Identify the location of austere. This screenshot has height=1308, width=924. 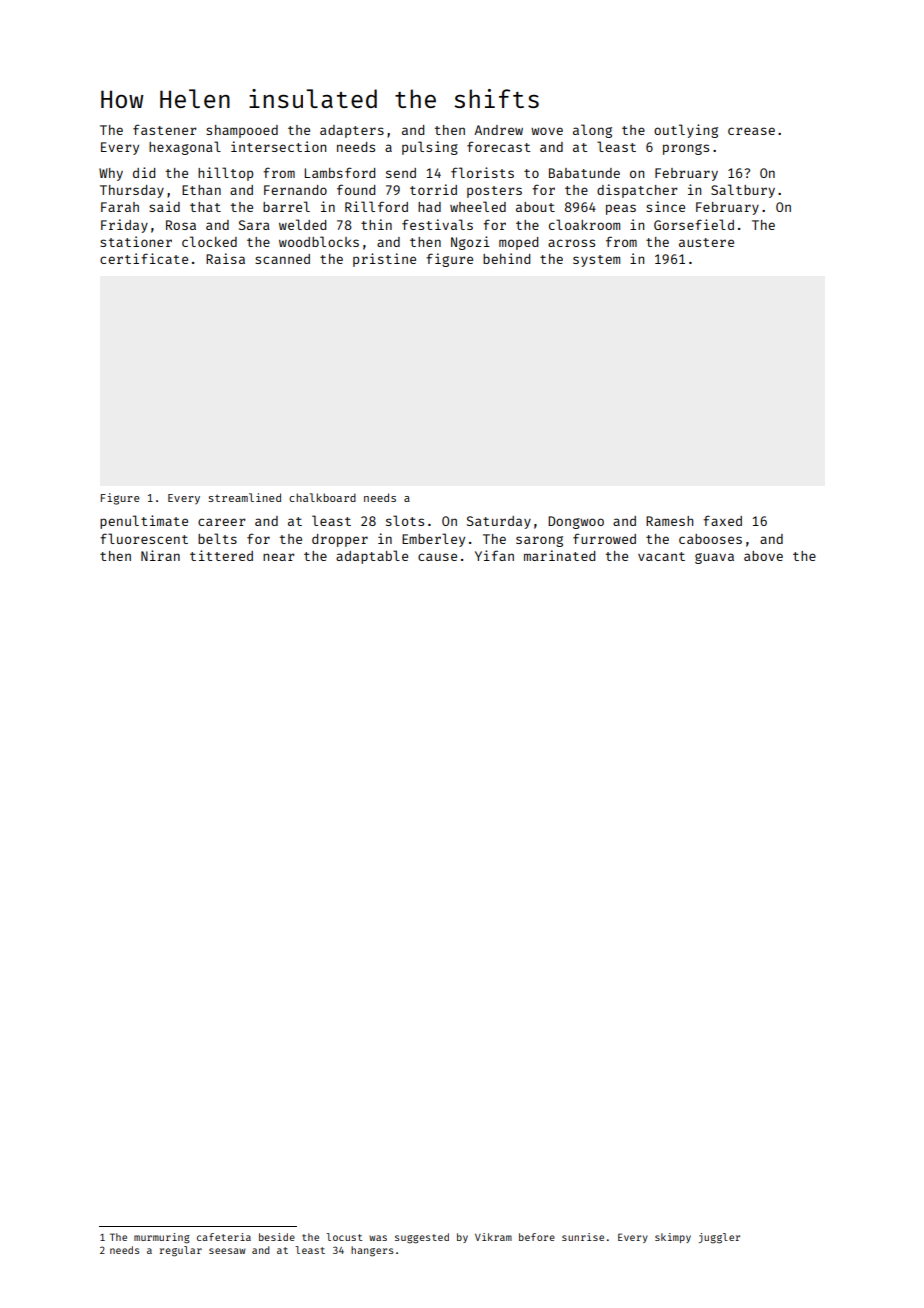
(706, 242).
